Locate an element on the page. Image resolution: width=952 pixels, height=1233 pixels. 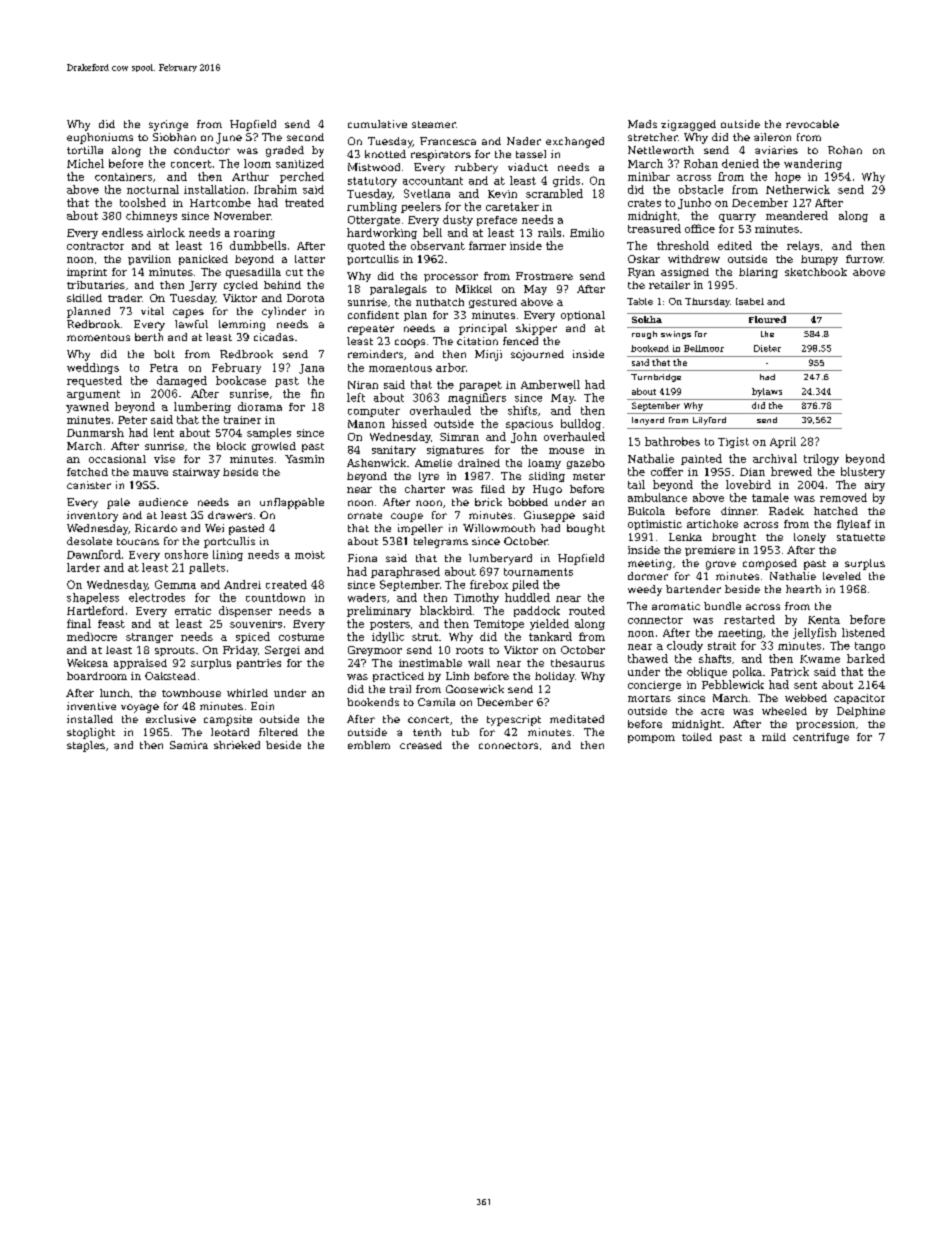
April is located at coordinates (783, 442).
